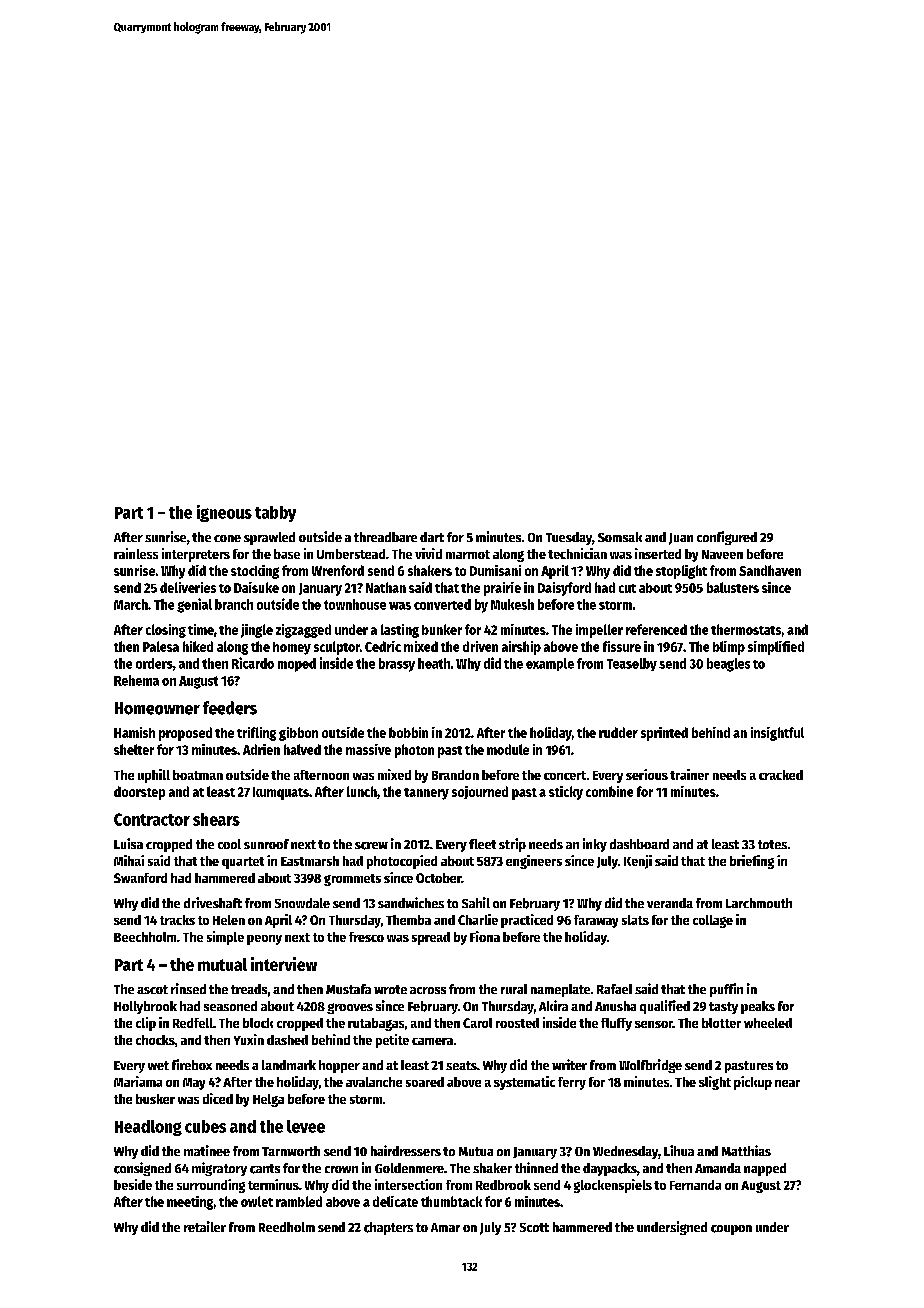  I want to click on module, so click(508, 749).
